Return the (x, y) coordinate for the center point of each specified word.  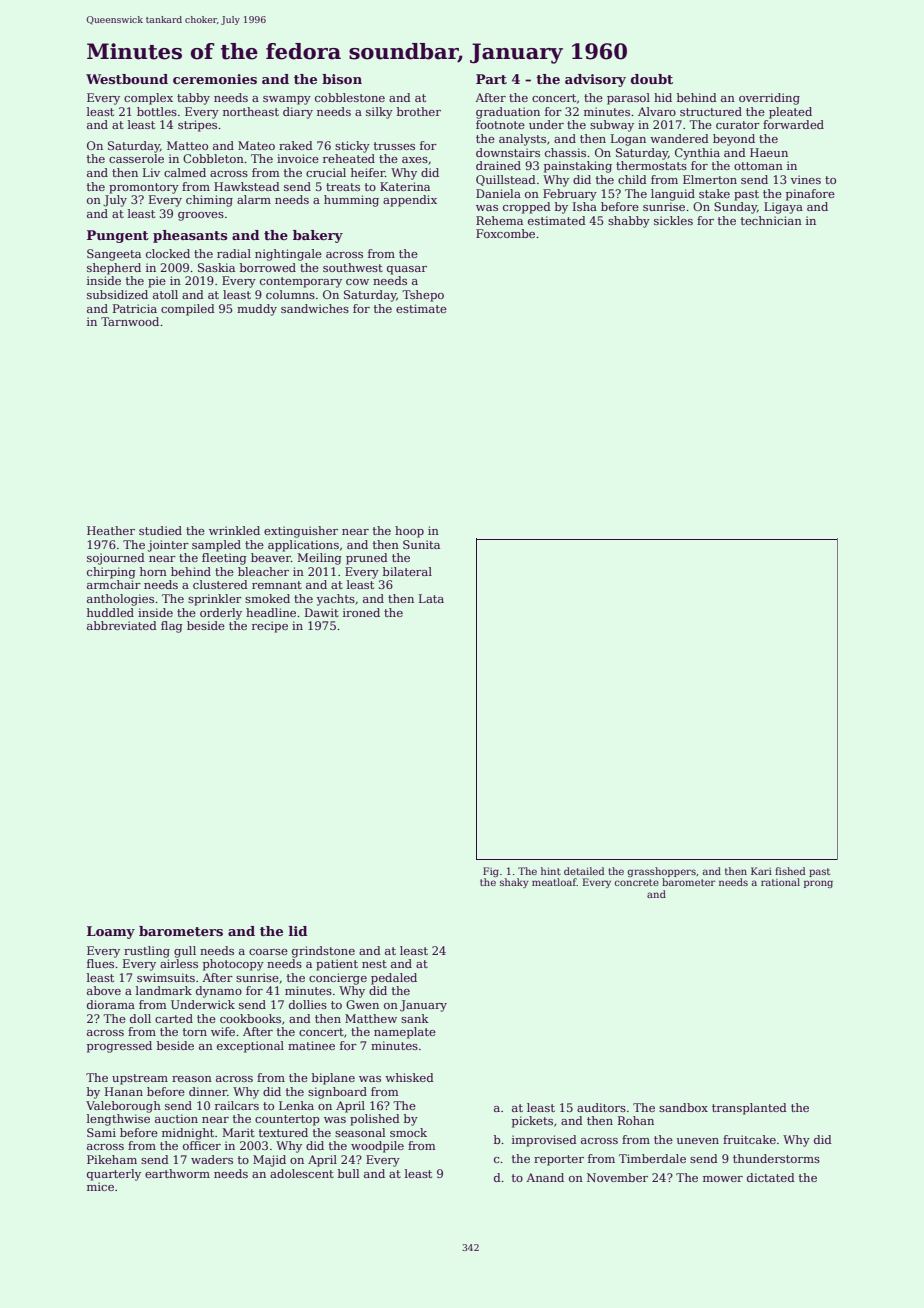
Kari (761, 871)
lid (298, 931)
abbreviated (122, 625)
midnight (188, 1134)
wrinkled (234, 530)
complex (148, 99)
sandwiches (315, 308)
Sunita (421, 544)
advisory (595, 80)
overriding (769, 99)
